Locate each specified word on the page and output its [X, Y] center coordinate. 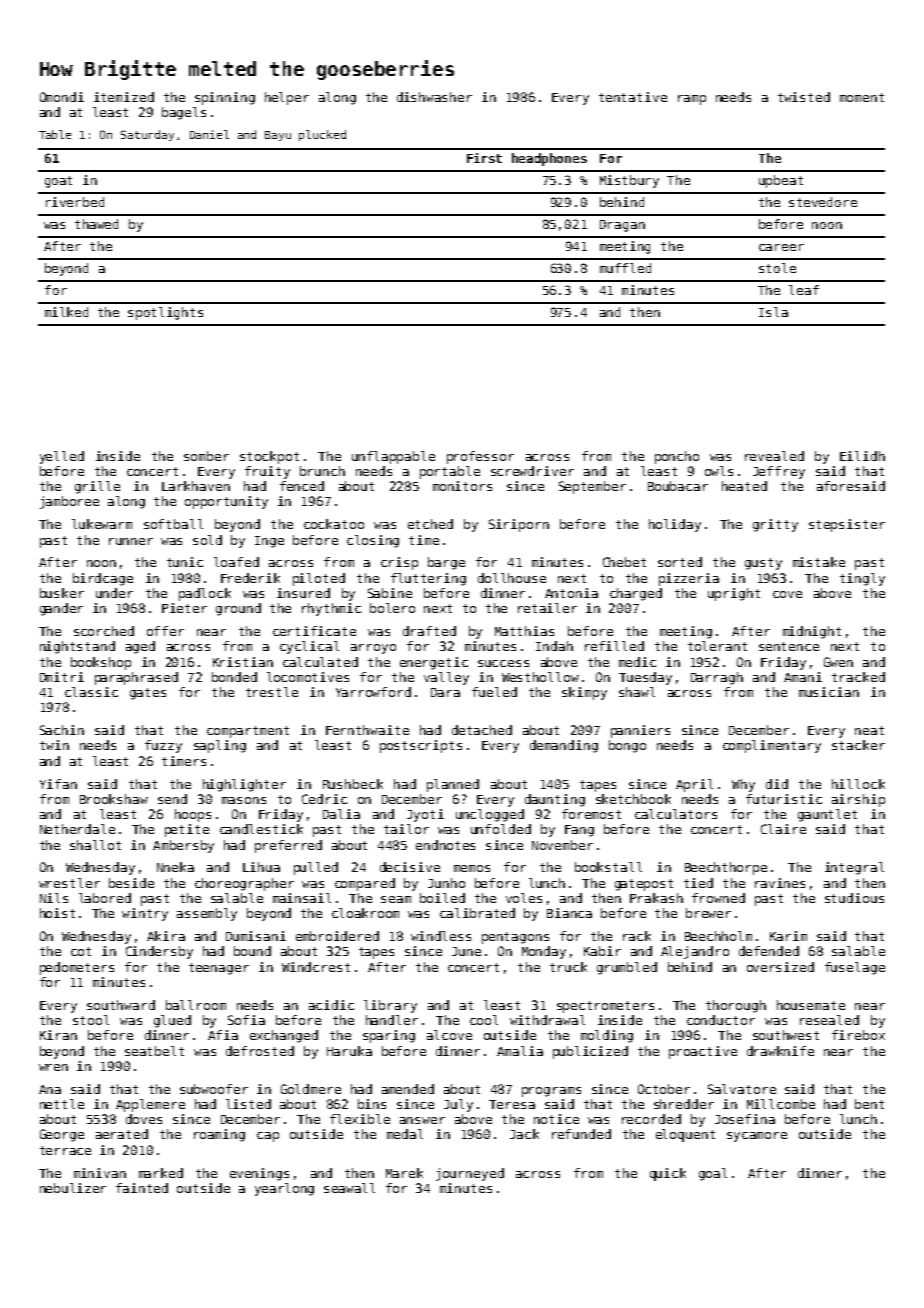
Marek [404, 1173]
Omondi [62, 97]
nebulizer [73, 1188]
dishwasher [434, 97]
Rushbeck [353, 784]
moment [862, 97]
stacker [858, 745]
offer [165, 631]
